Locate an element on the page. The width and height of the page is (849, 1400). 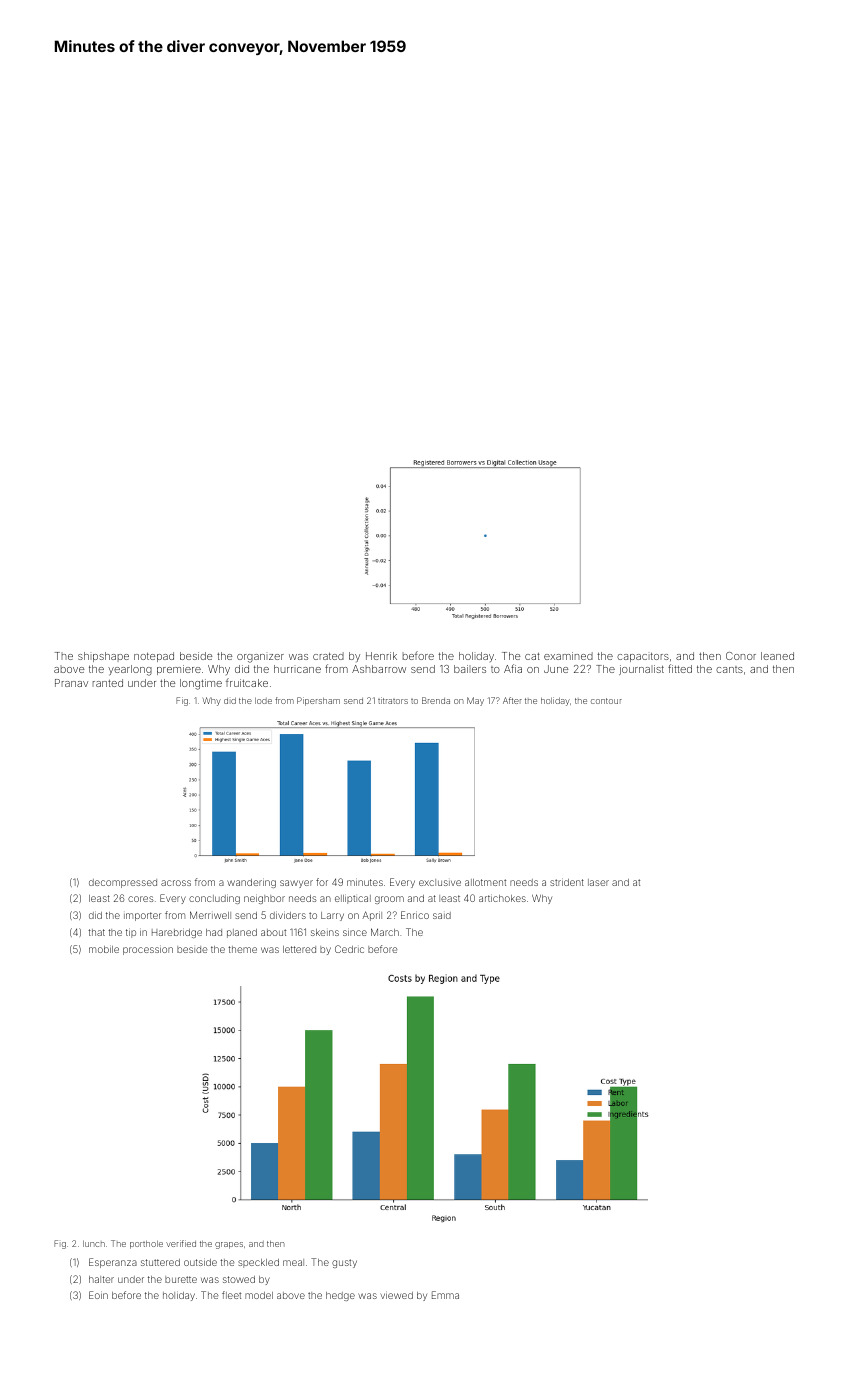
strident is located at coordinates (567, 882).
